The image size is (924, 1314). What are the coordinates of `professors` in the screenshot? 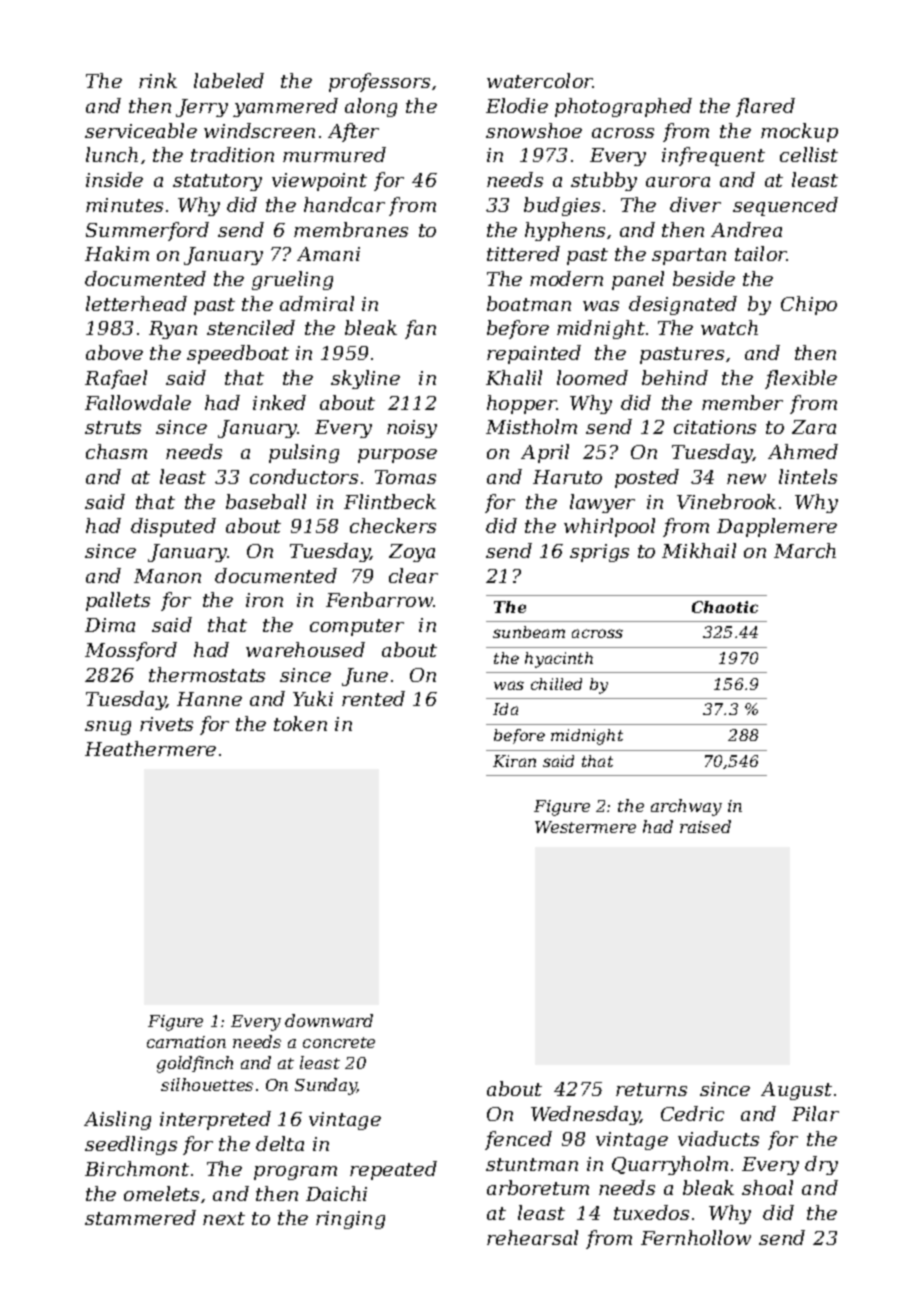 It's located at (379, 82).
